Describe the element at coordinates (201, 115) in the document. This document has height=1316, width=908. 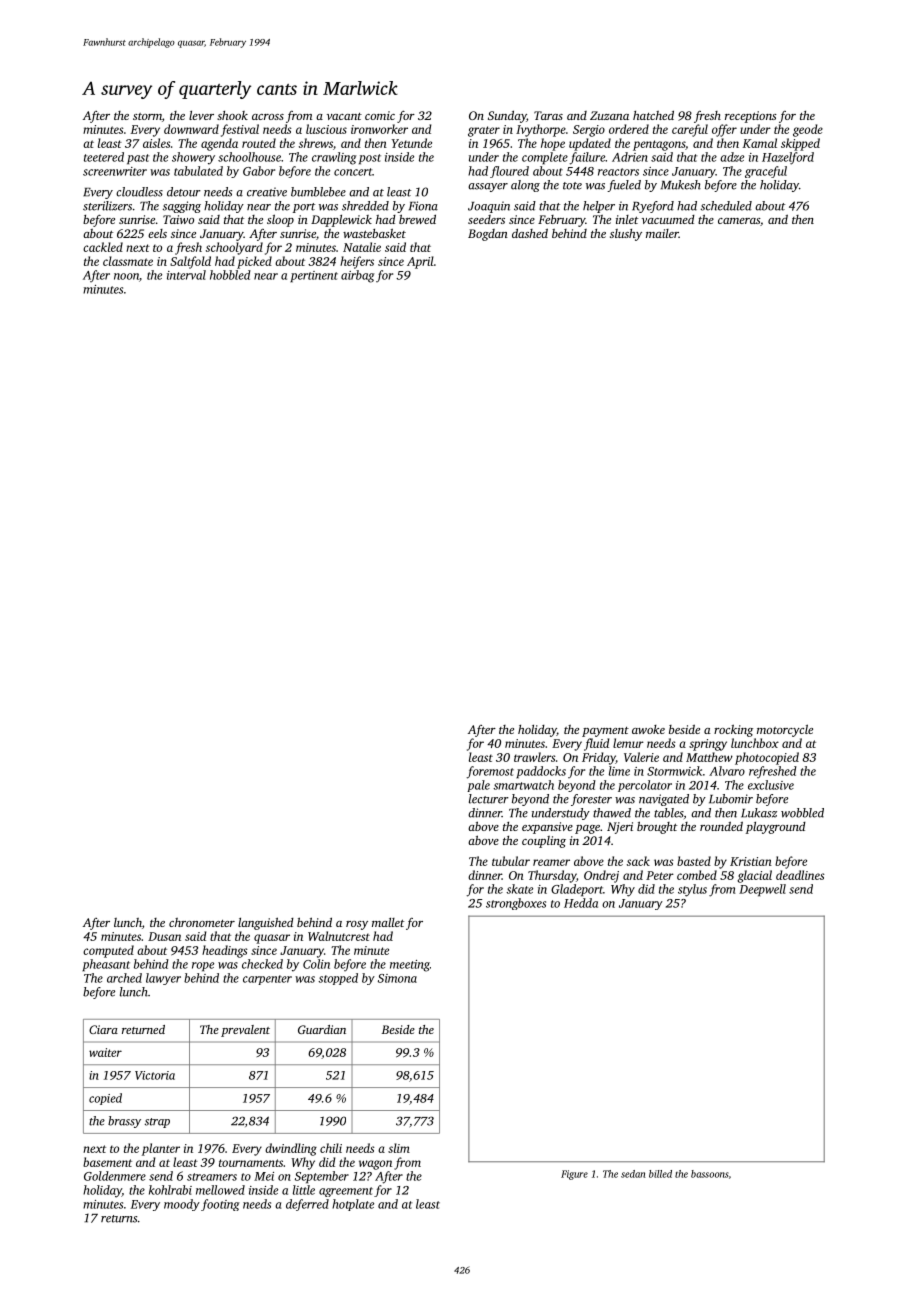
I see `lever` at that location.
